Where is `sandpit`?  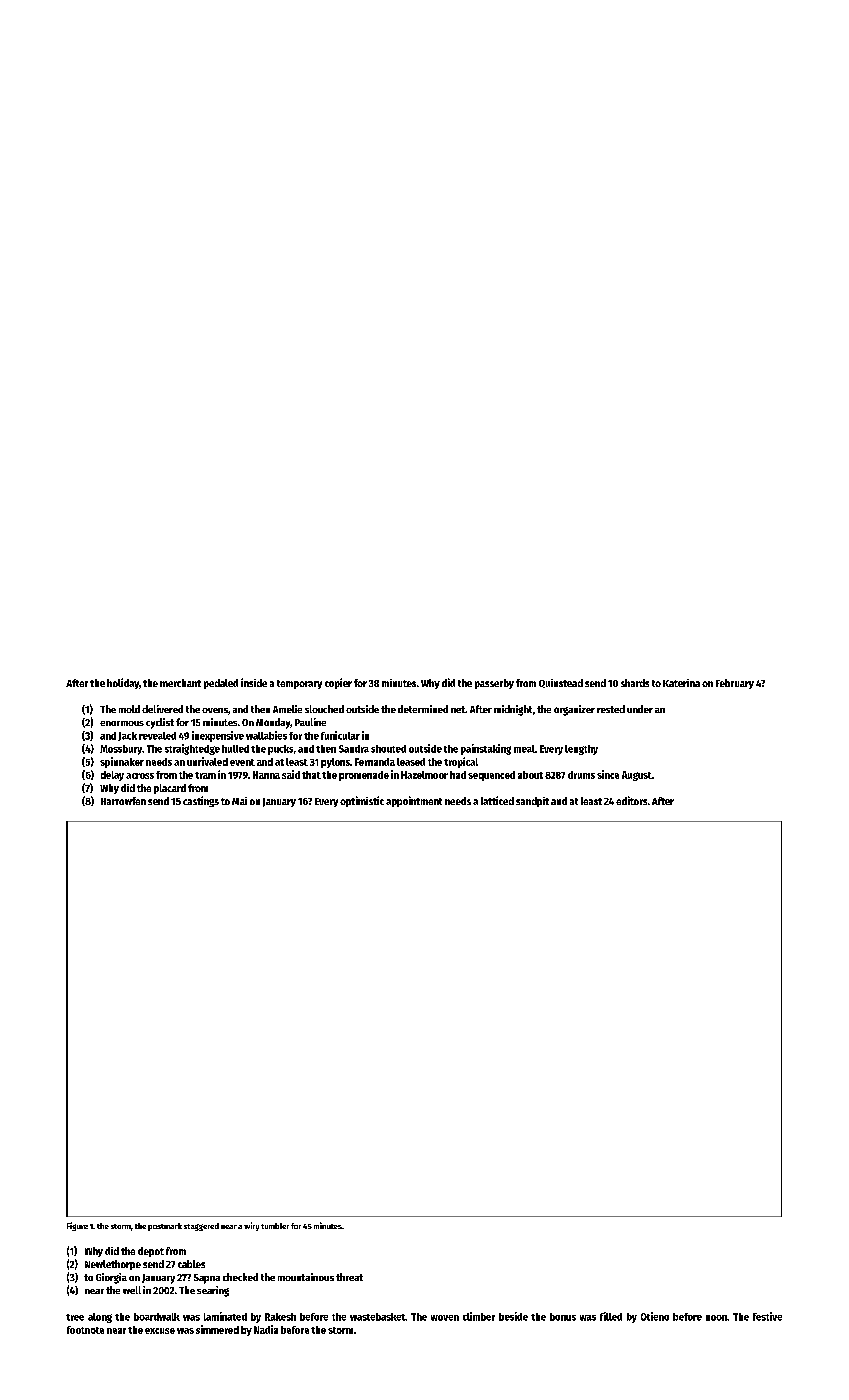
sandpit is located at coordinates (532, 802).
